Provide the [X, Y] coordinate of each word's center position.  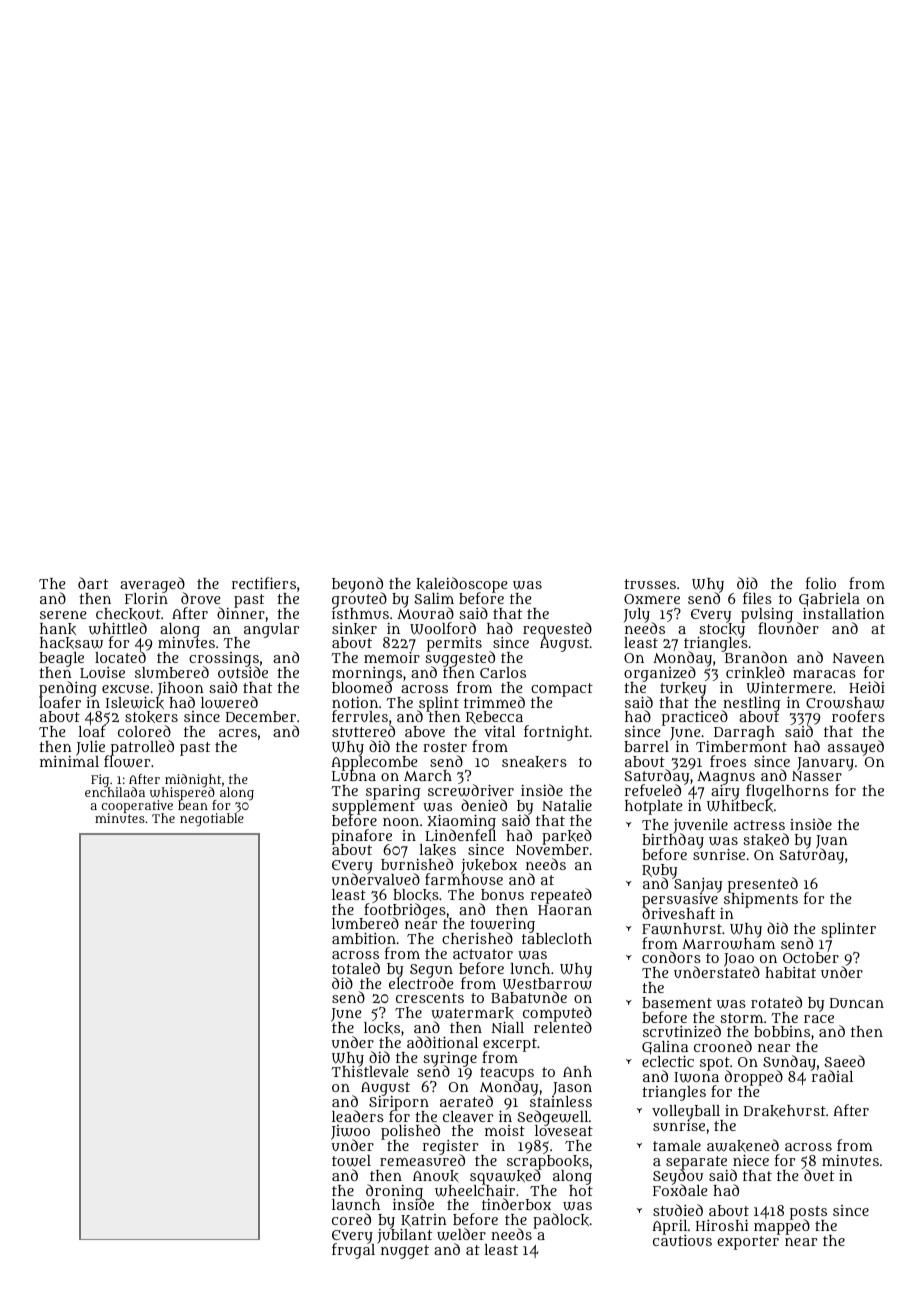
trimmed [494, 702]
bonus [502, 894]
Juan [832, 842]
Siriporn [399, 1103]
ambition [364, 938]
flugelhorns [787, 792]
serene [63, 615]
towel [351, 1161]
